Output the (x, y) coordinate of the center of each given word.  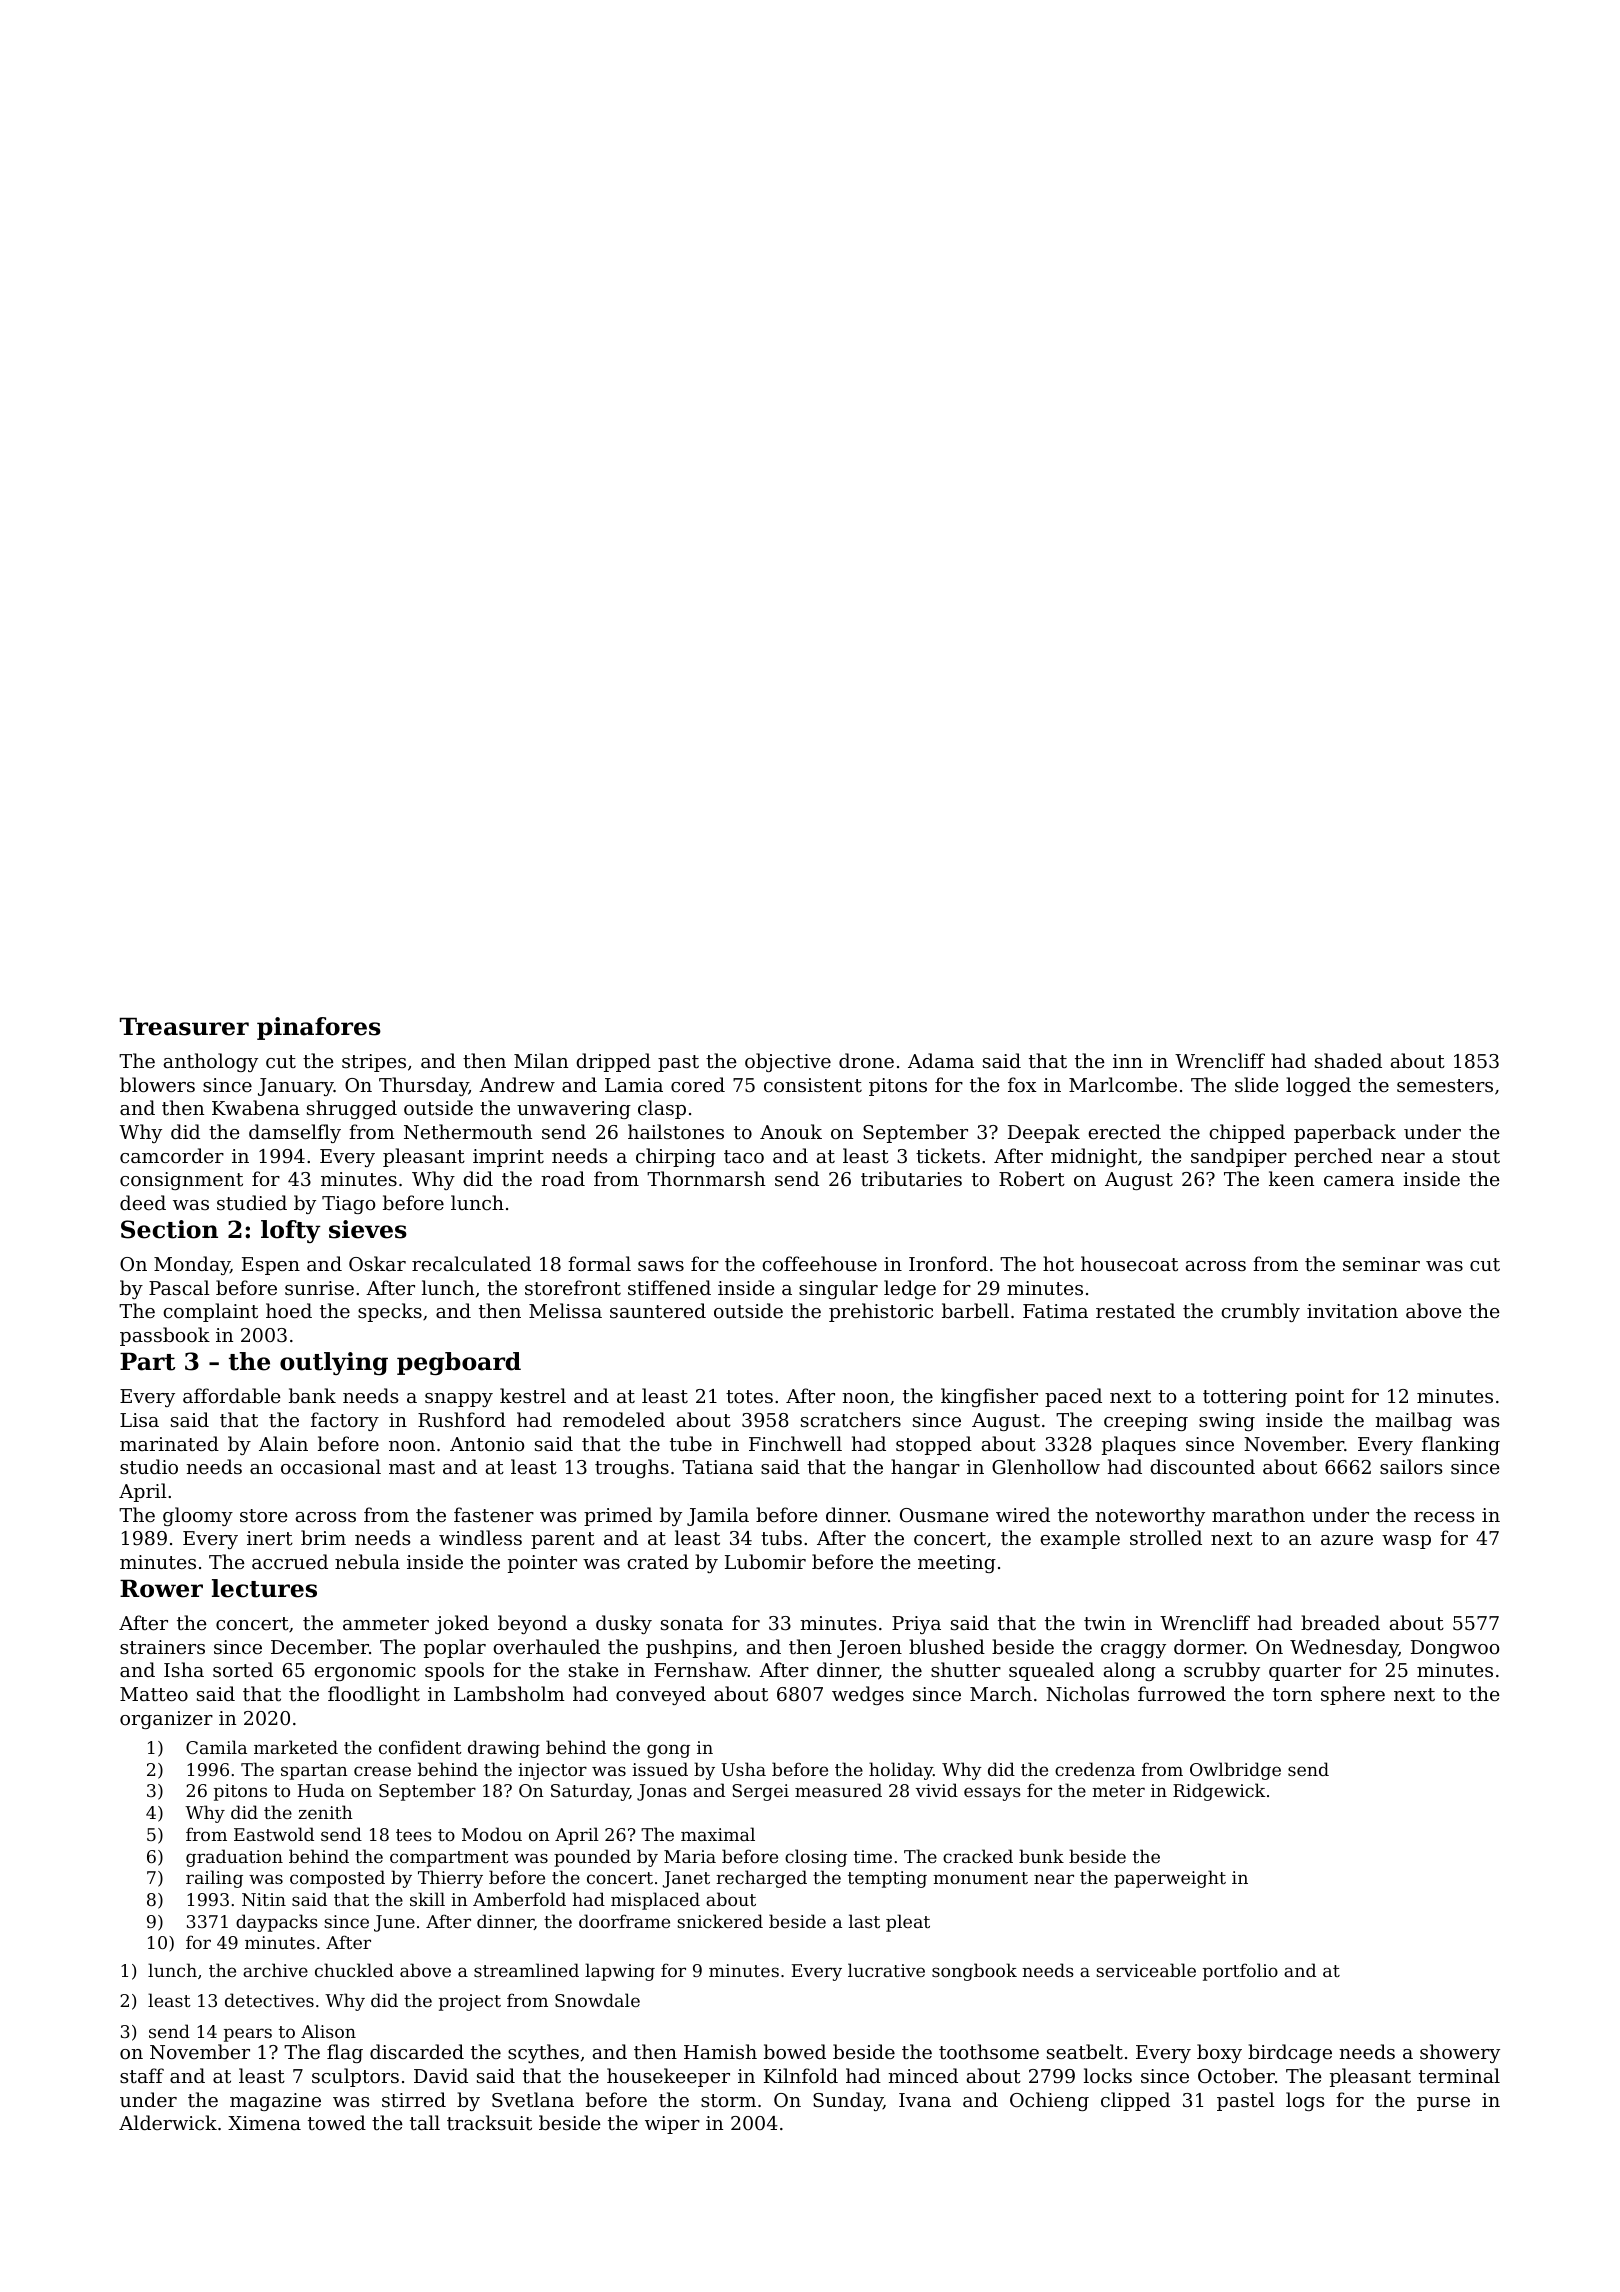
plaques (1139, 1445)
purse (1443, 2104)
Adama (941, 1060)
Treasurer (184, 1027)
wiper (672, 2125)
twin (1105, 1623)
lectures (264, 1588)
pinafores (319, 1028)
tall (425, 2122)
